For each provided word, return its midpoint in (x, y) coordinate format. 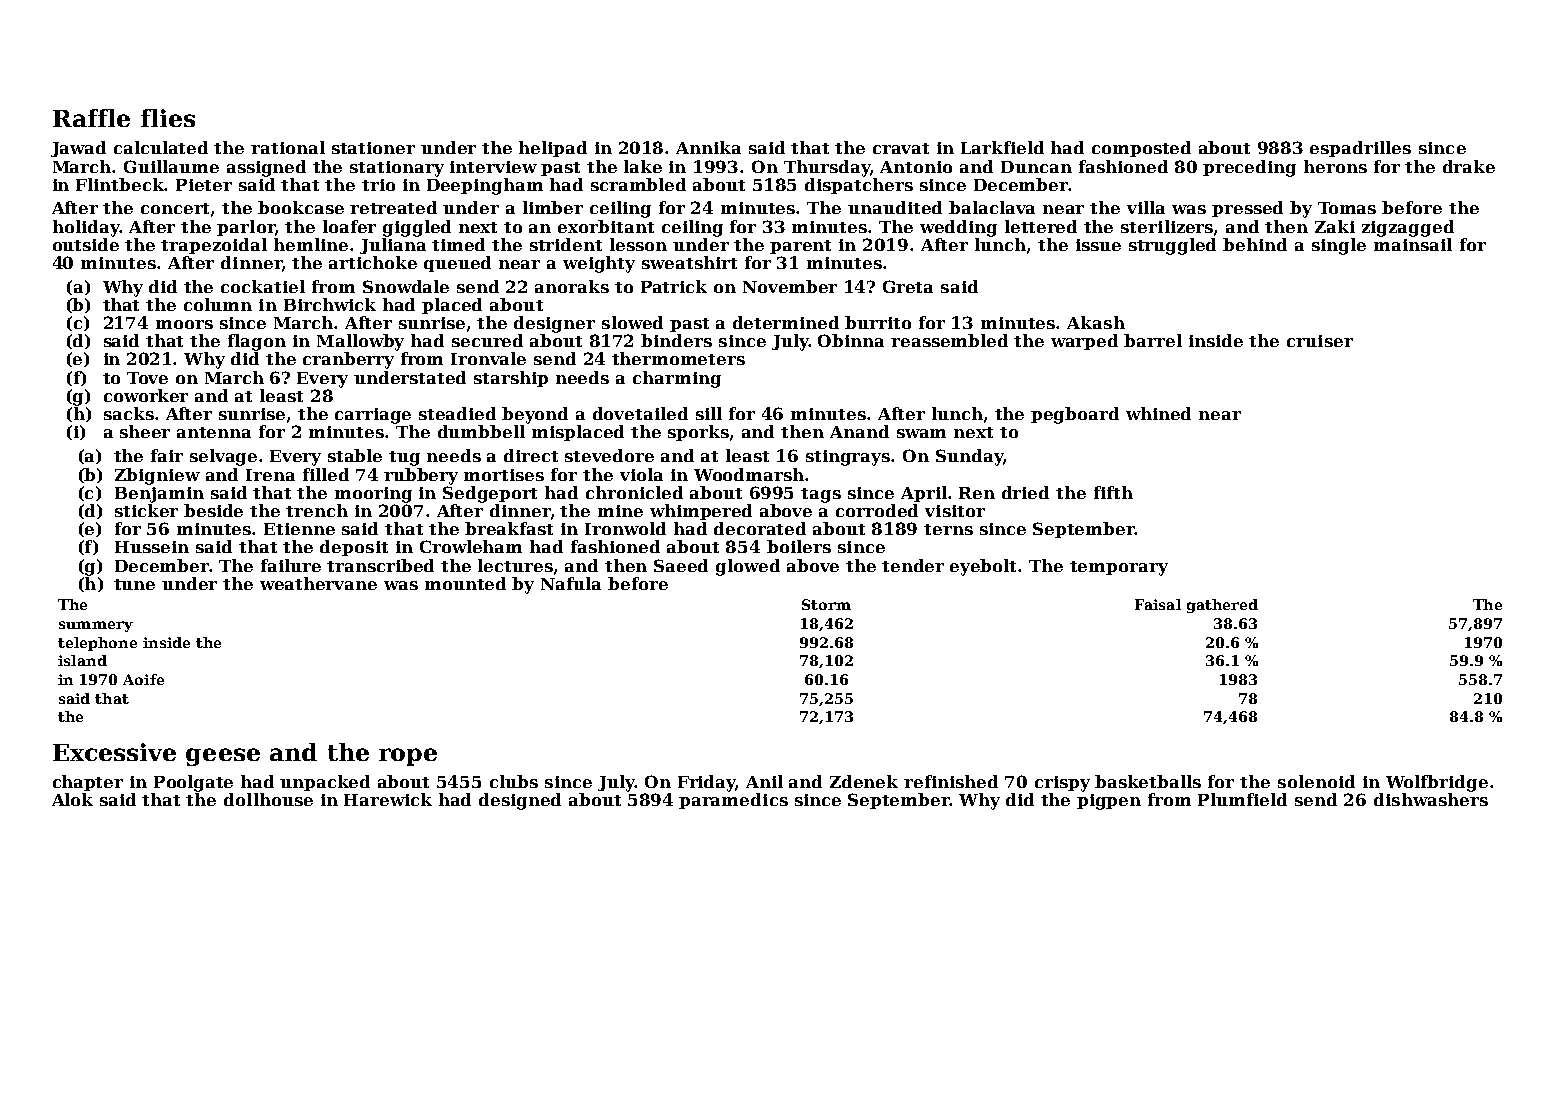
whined (1158, 413)
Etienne (299, 529)
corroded (877, 510)
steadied (457, 413)
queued (457, 264)
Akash (1096, 322)
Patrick (674, 286)
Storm (826, 604)
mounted (465, 583)
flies (168, 118)
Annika (708, 147)
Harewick (388, 799)
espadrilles (1360, 149)
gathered (1222, 606)
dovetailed (640, 413)
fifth (1113, 492)
